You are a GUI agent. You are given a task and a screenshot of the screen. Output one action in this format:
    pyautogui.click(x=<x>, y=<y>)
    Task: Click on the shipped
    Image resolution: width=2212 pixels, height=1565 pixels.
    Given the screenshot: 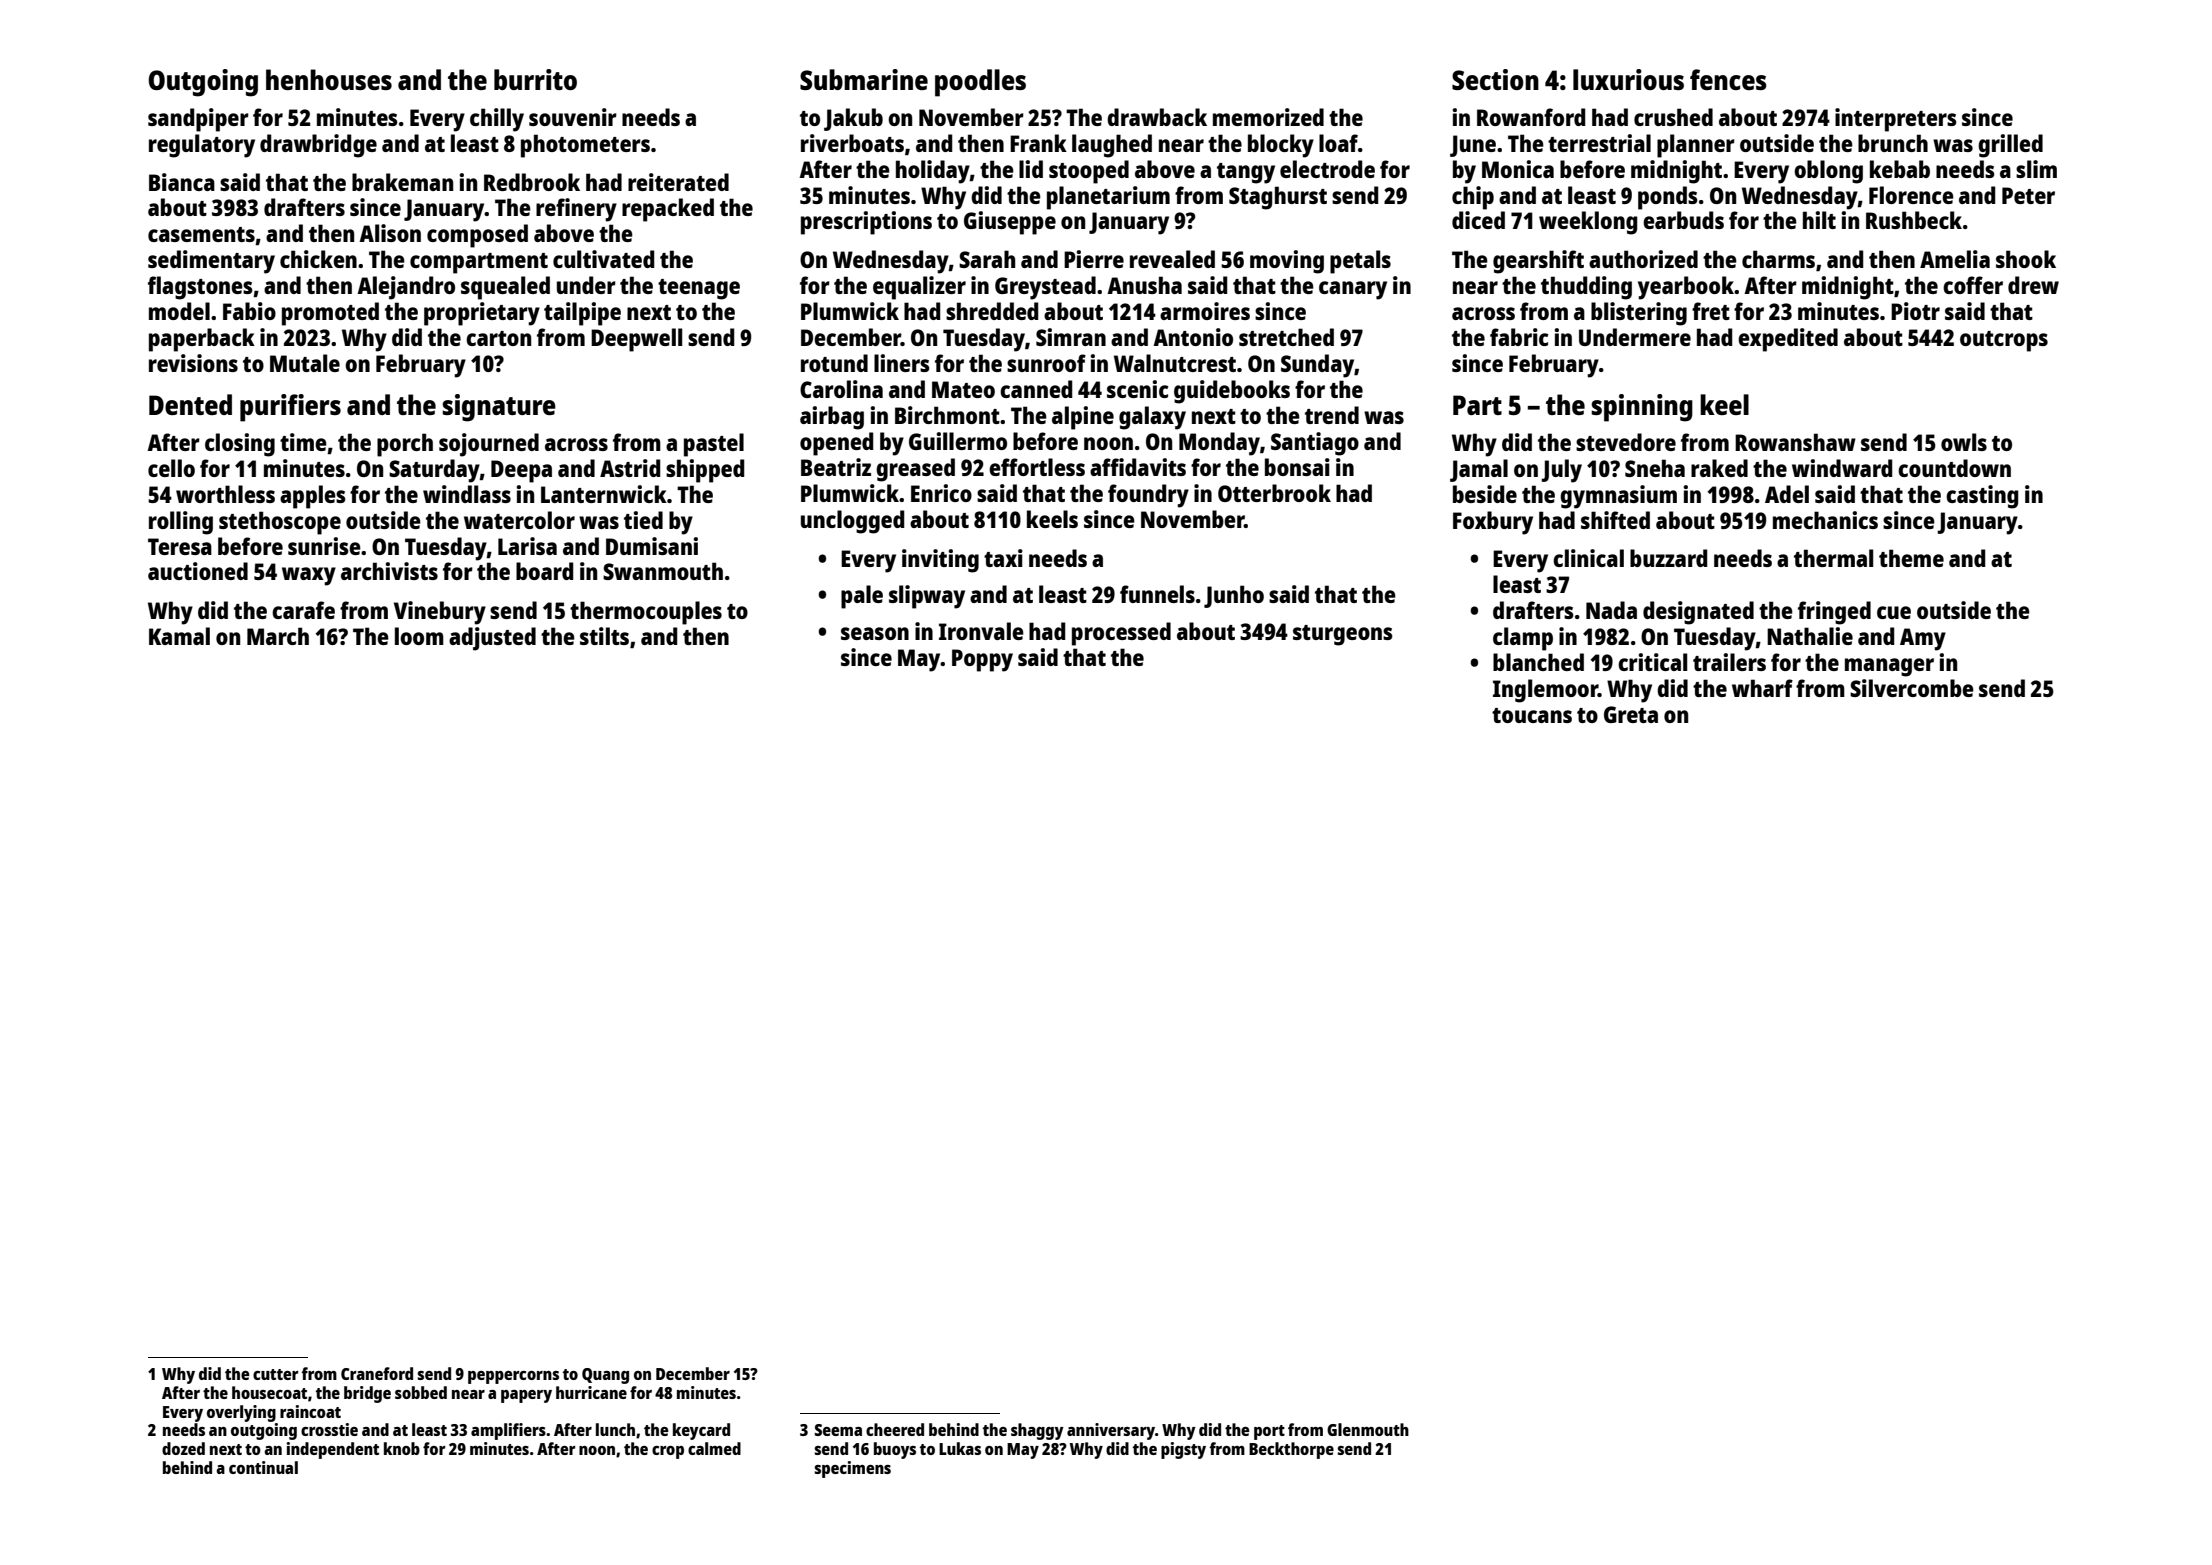 What is the action you would take?
    pyautogui.click(x=705, y=471)
